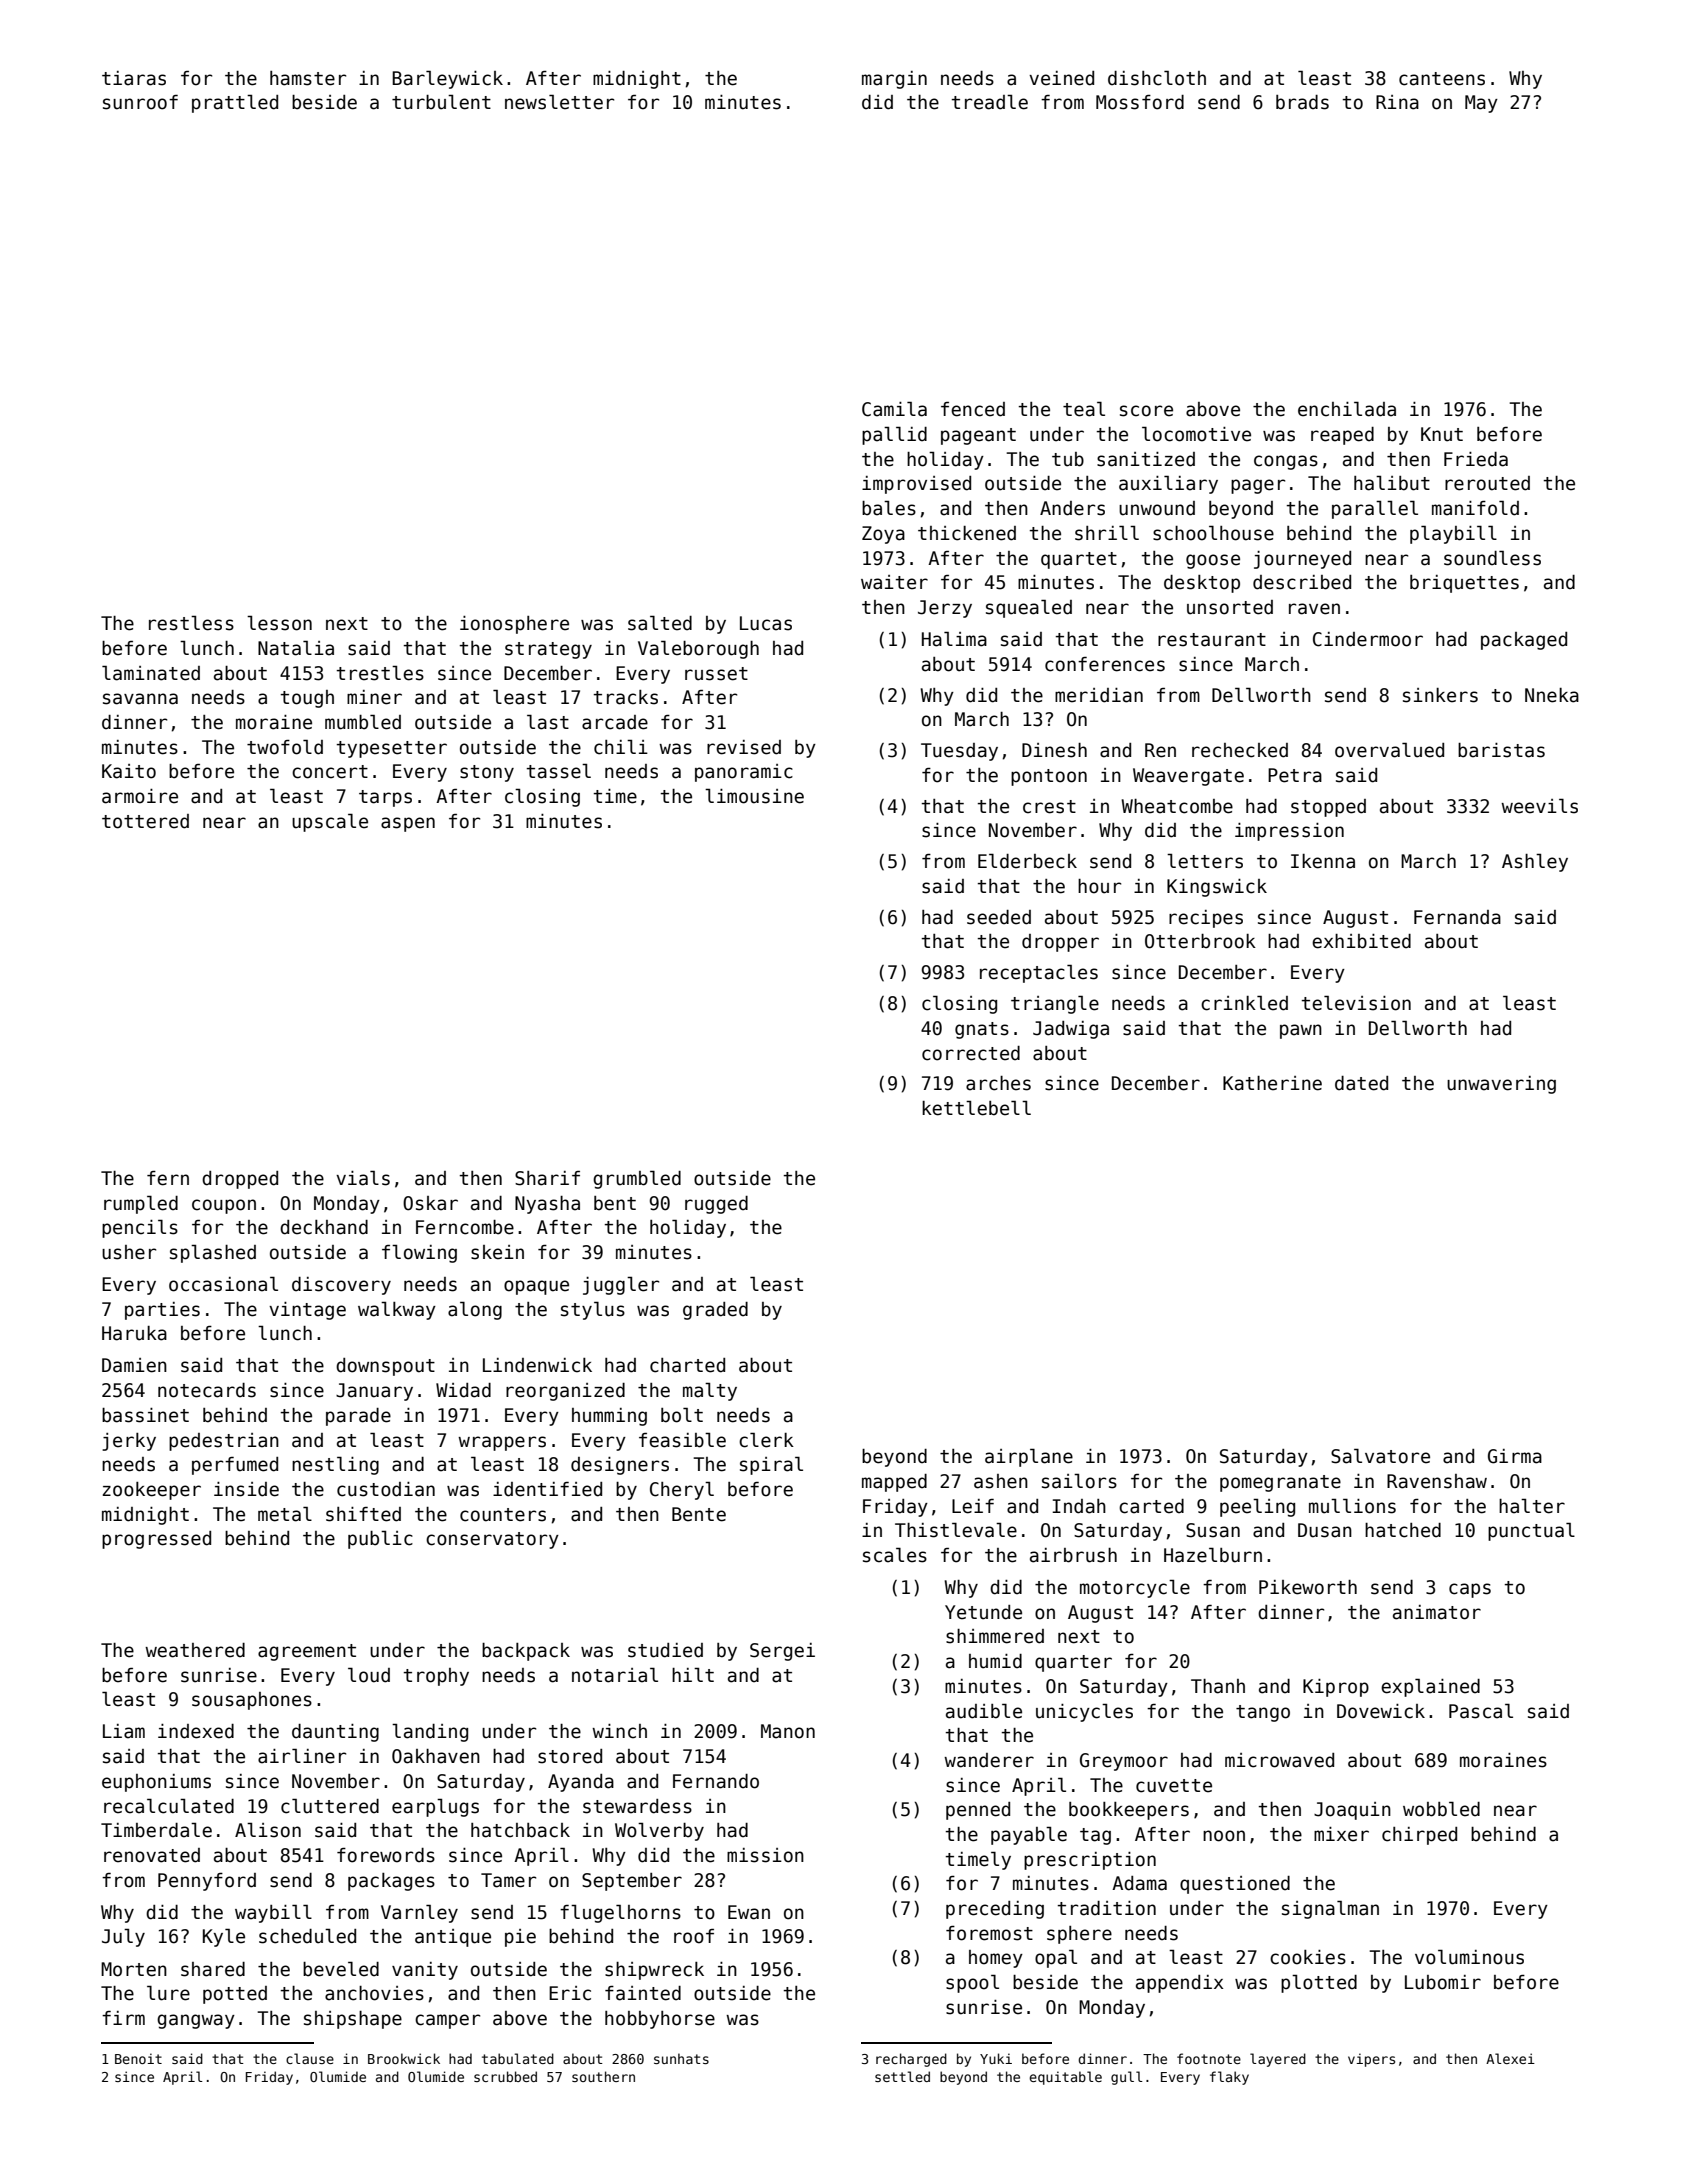 The width and height of the screenshot is (1683, 2178). I want to click on agreement, so click(307, 1652).
